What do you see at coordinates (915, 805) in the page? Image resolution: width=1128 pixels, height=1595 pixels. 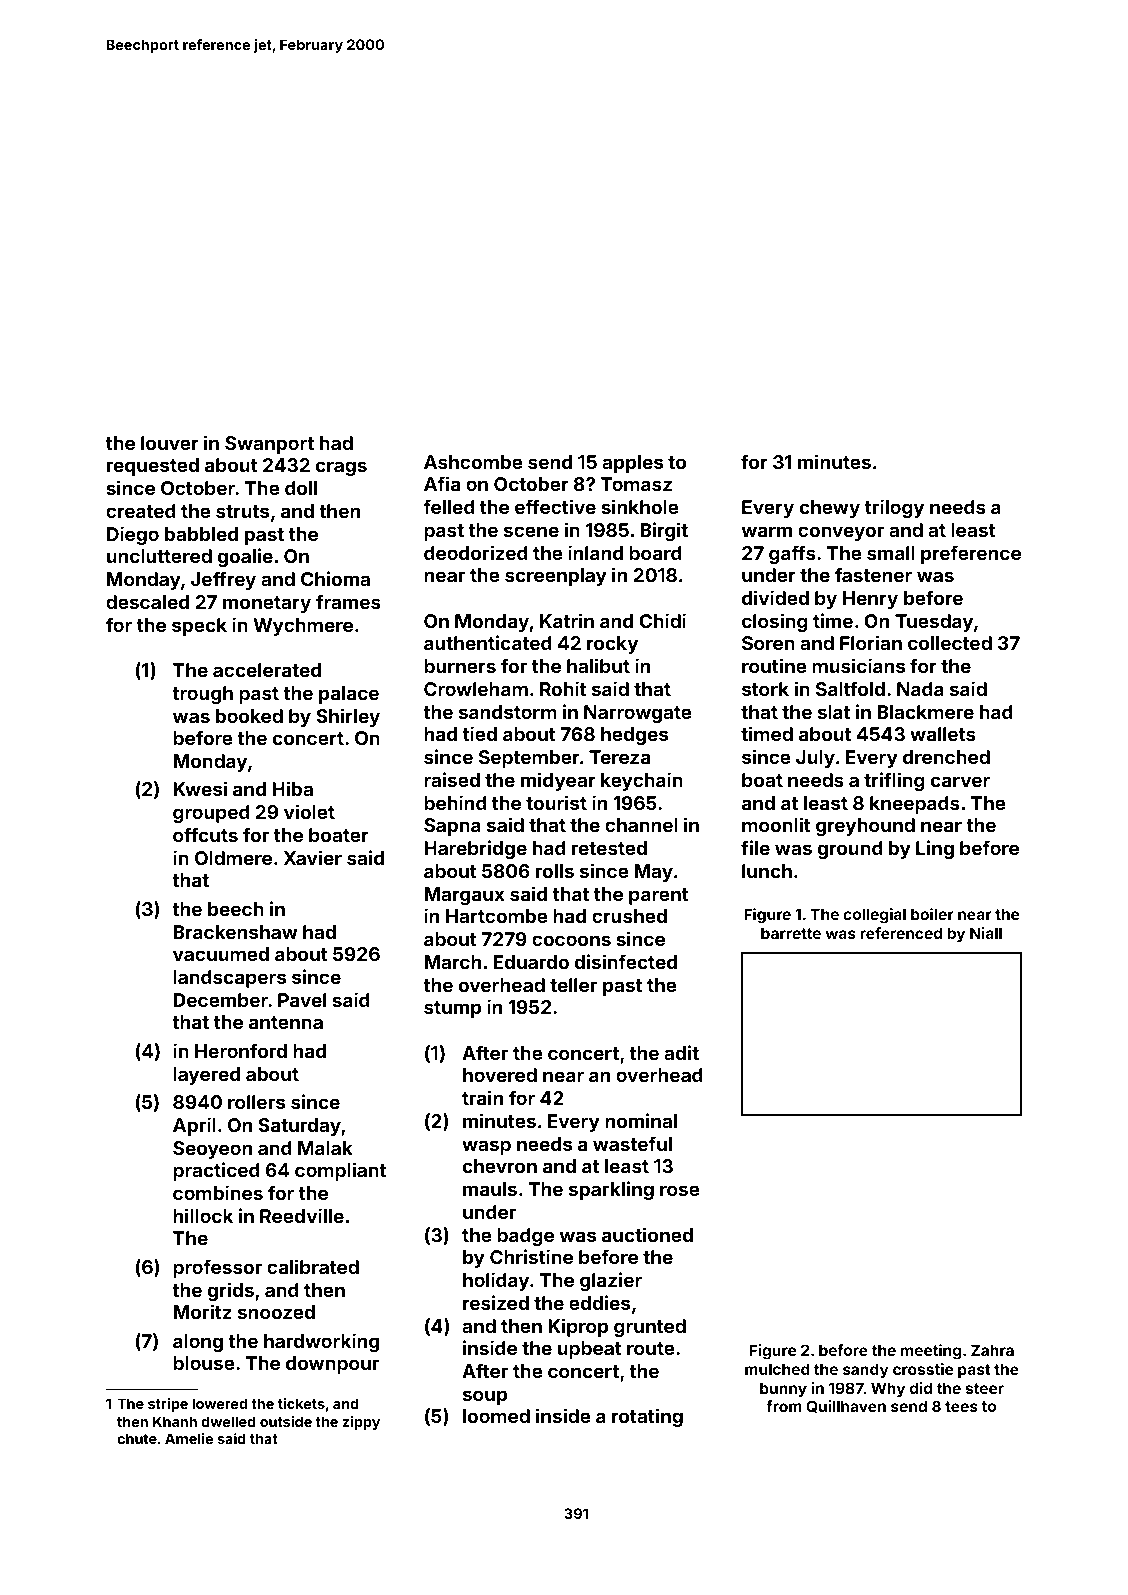 I see `kneepads` at bounding box center [915, 805].
